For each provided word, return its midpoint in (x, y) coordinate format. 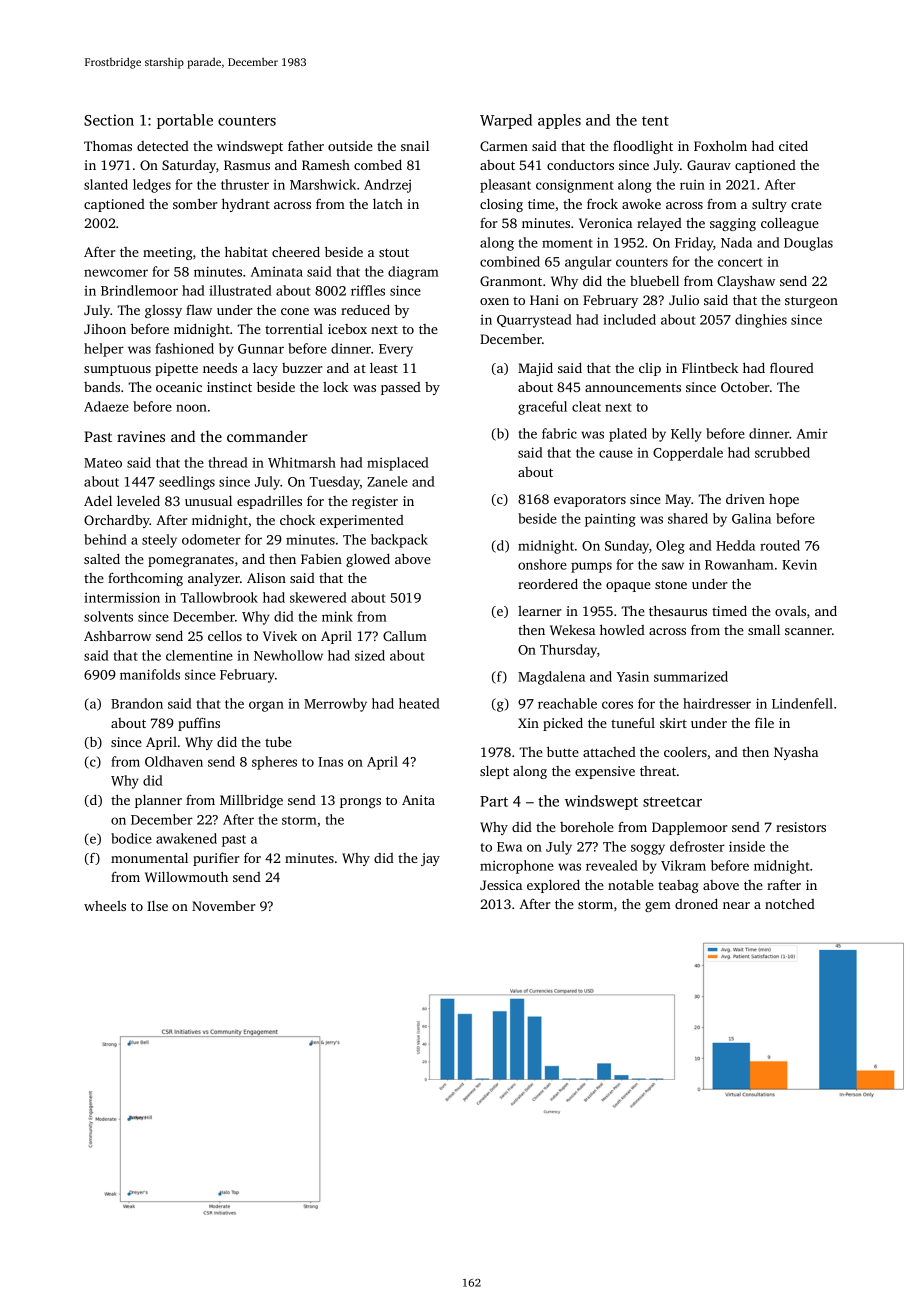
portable (185, 121)
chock (297, 520)
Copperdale (688, 454)
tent (655, 121)
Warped (506, 121)
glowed (368, 560)
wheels (105, 906)
